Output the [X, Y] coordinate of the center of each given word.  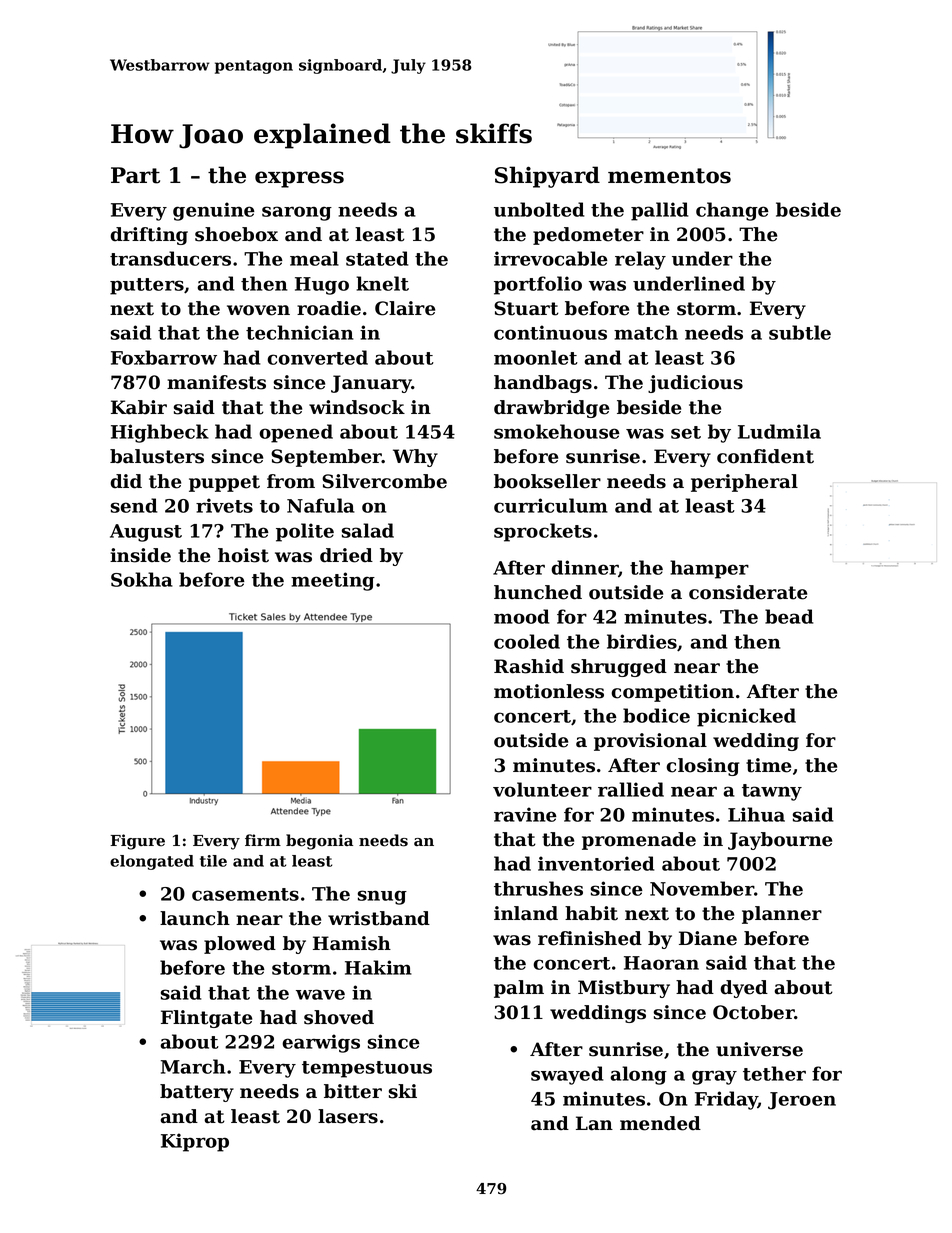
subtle [800, 332]
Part [135, 175]
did [126, 481]
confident [765, 456]
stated [377, 258]
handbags [543, 384]
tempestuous [367, 1069]
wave [320, 994]
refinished [590, 938]
